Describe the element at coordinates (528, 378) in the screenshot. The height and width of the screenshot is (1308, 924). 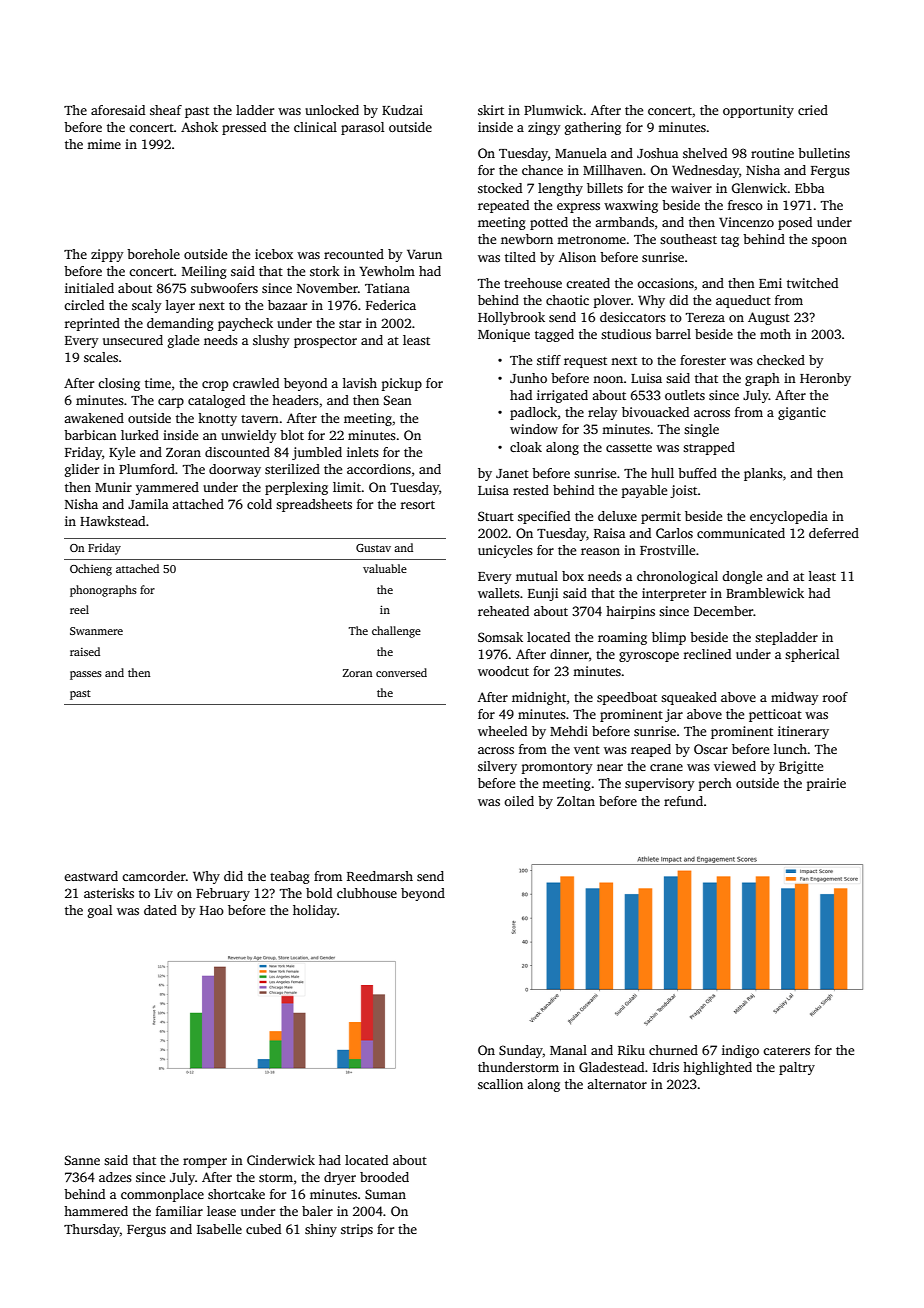
I see `Junho` at that location.
